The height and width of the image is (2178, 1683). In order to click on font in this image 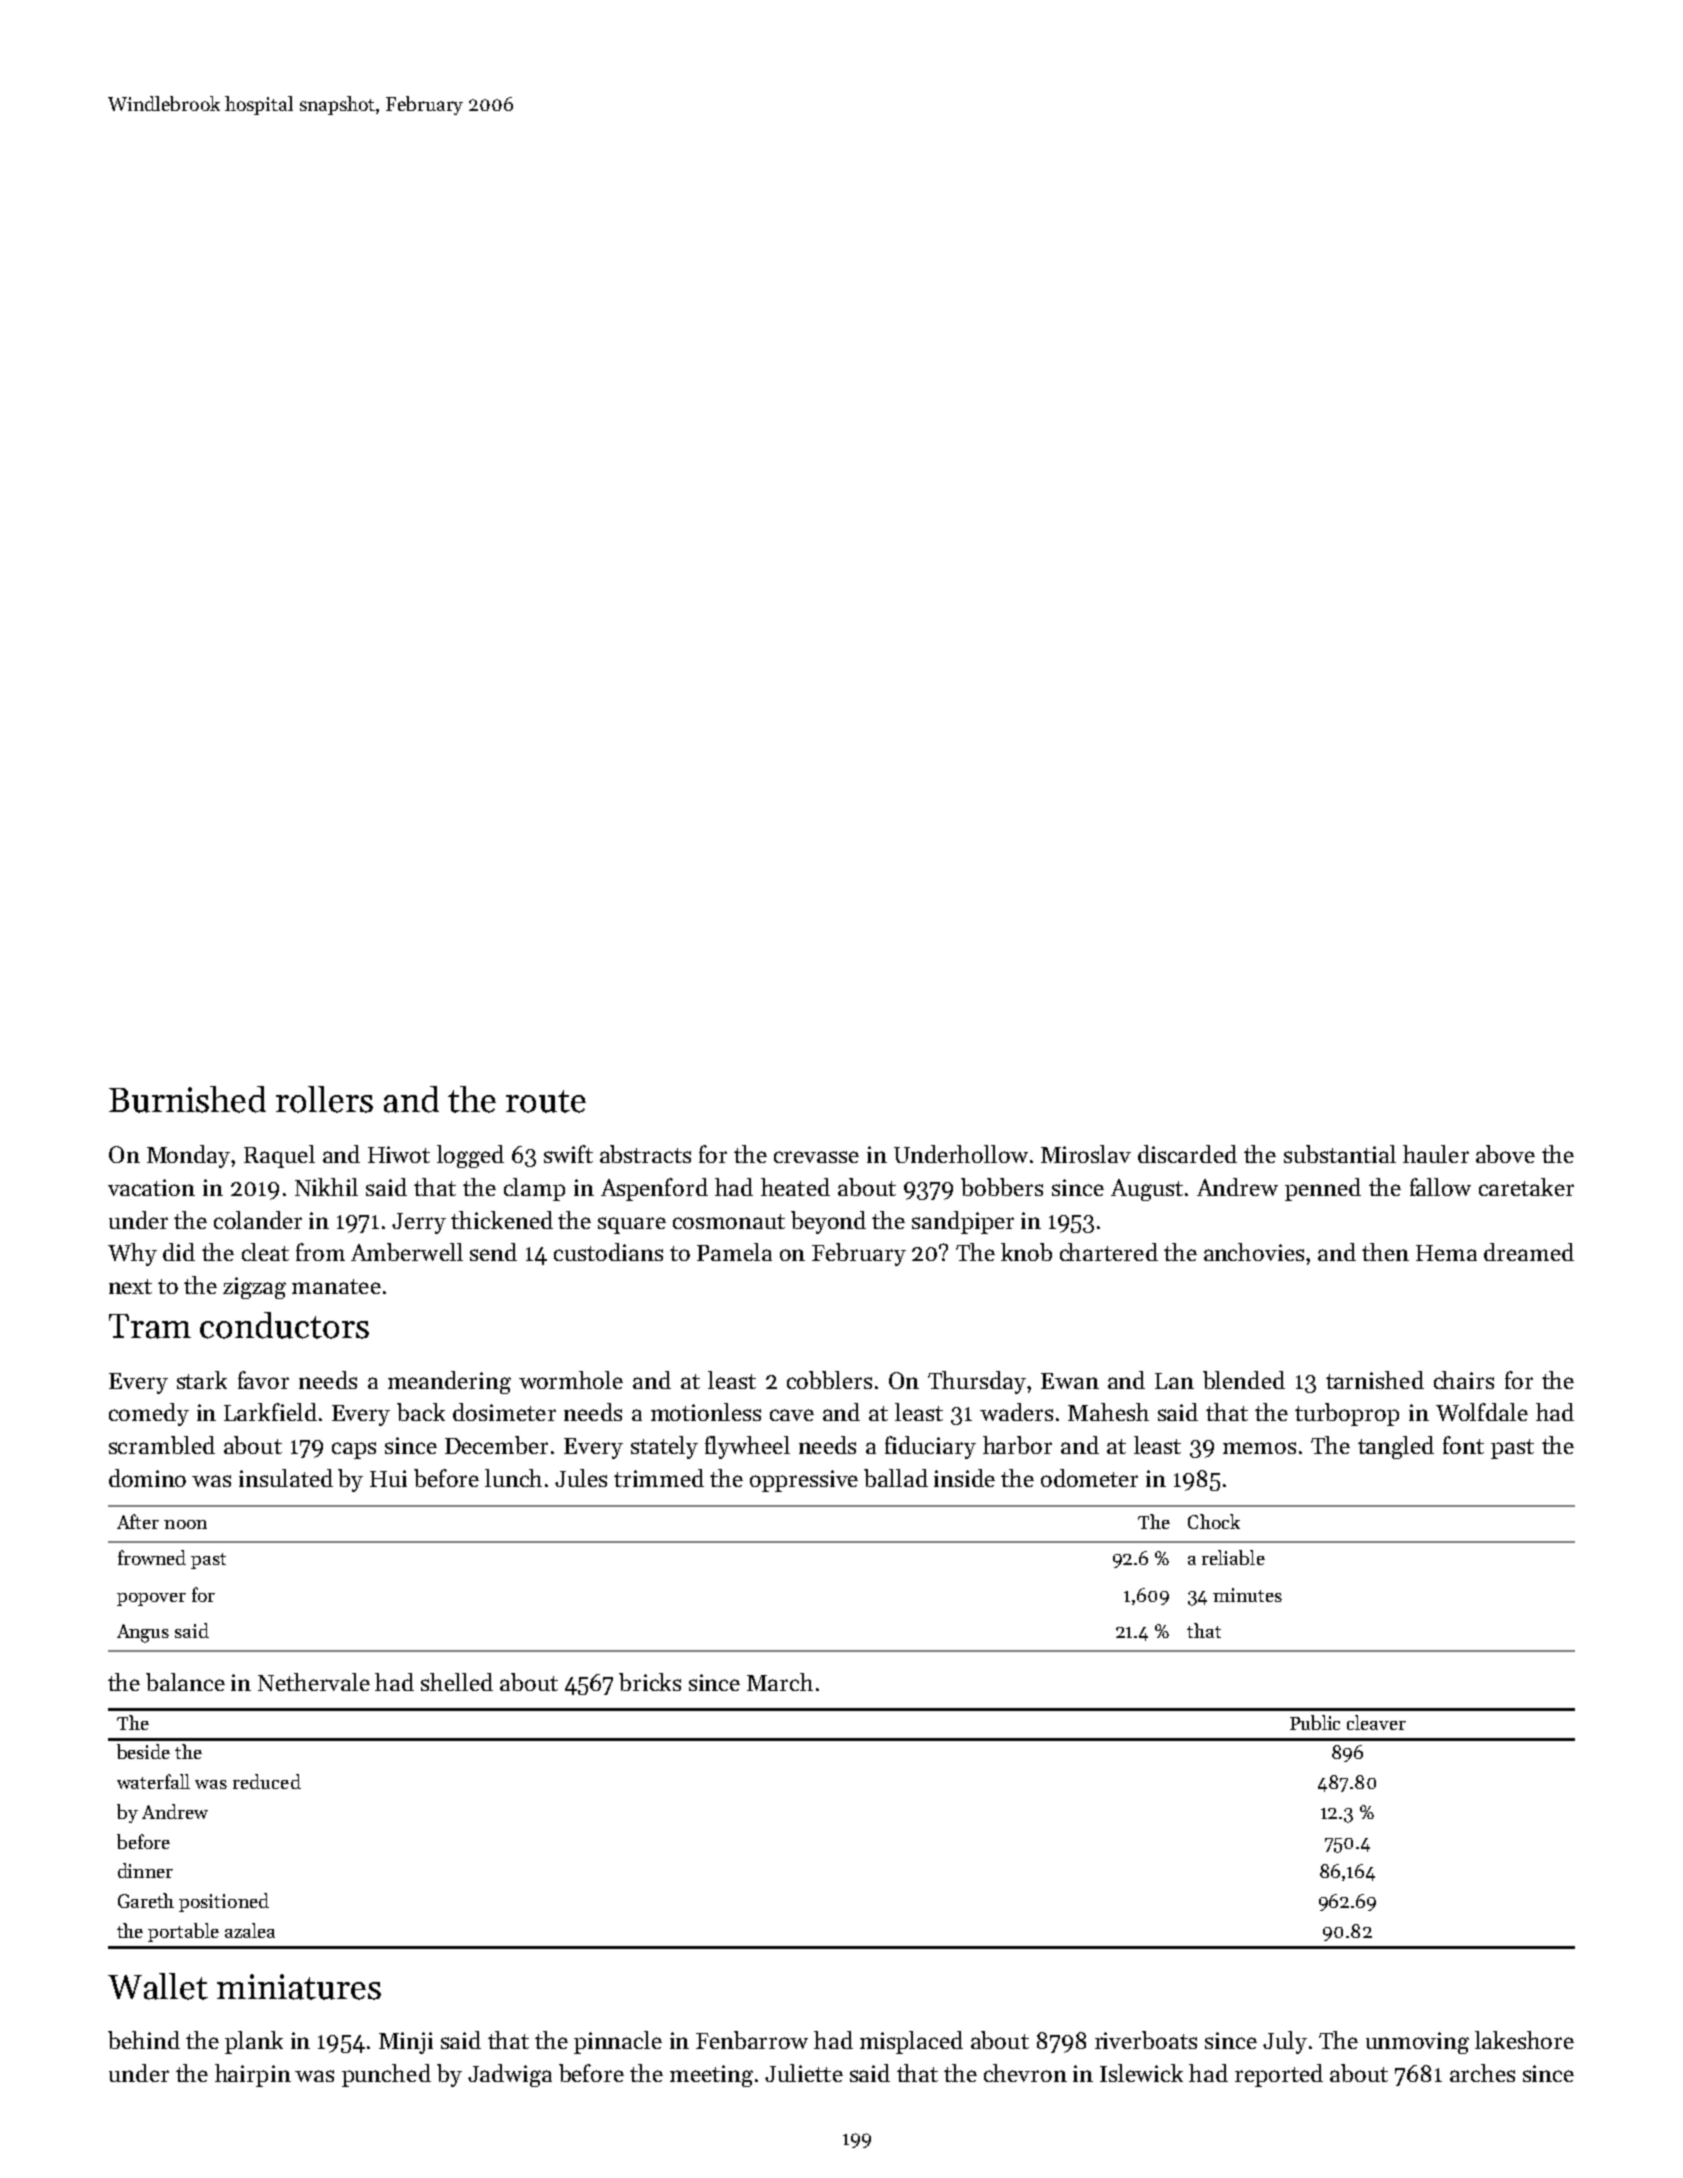, I will do `click(1463, 1445)`.
